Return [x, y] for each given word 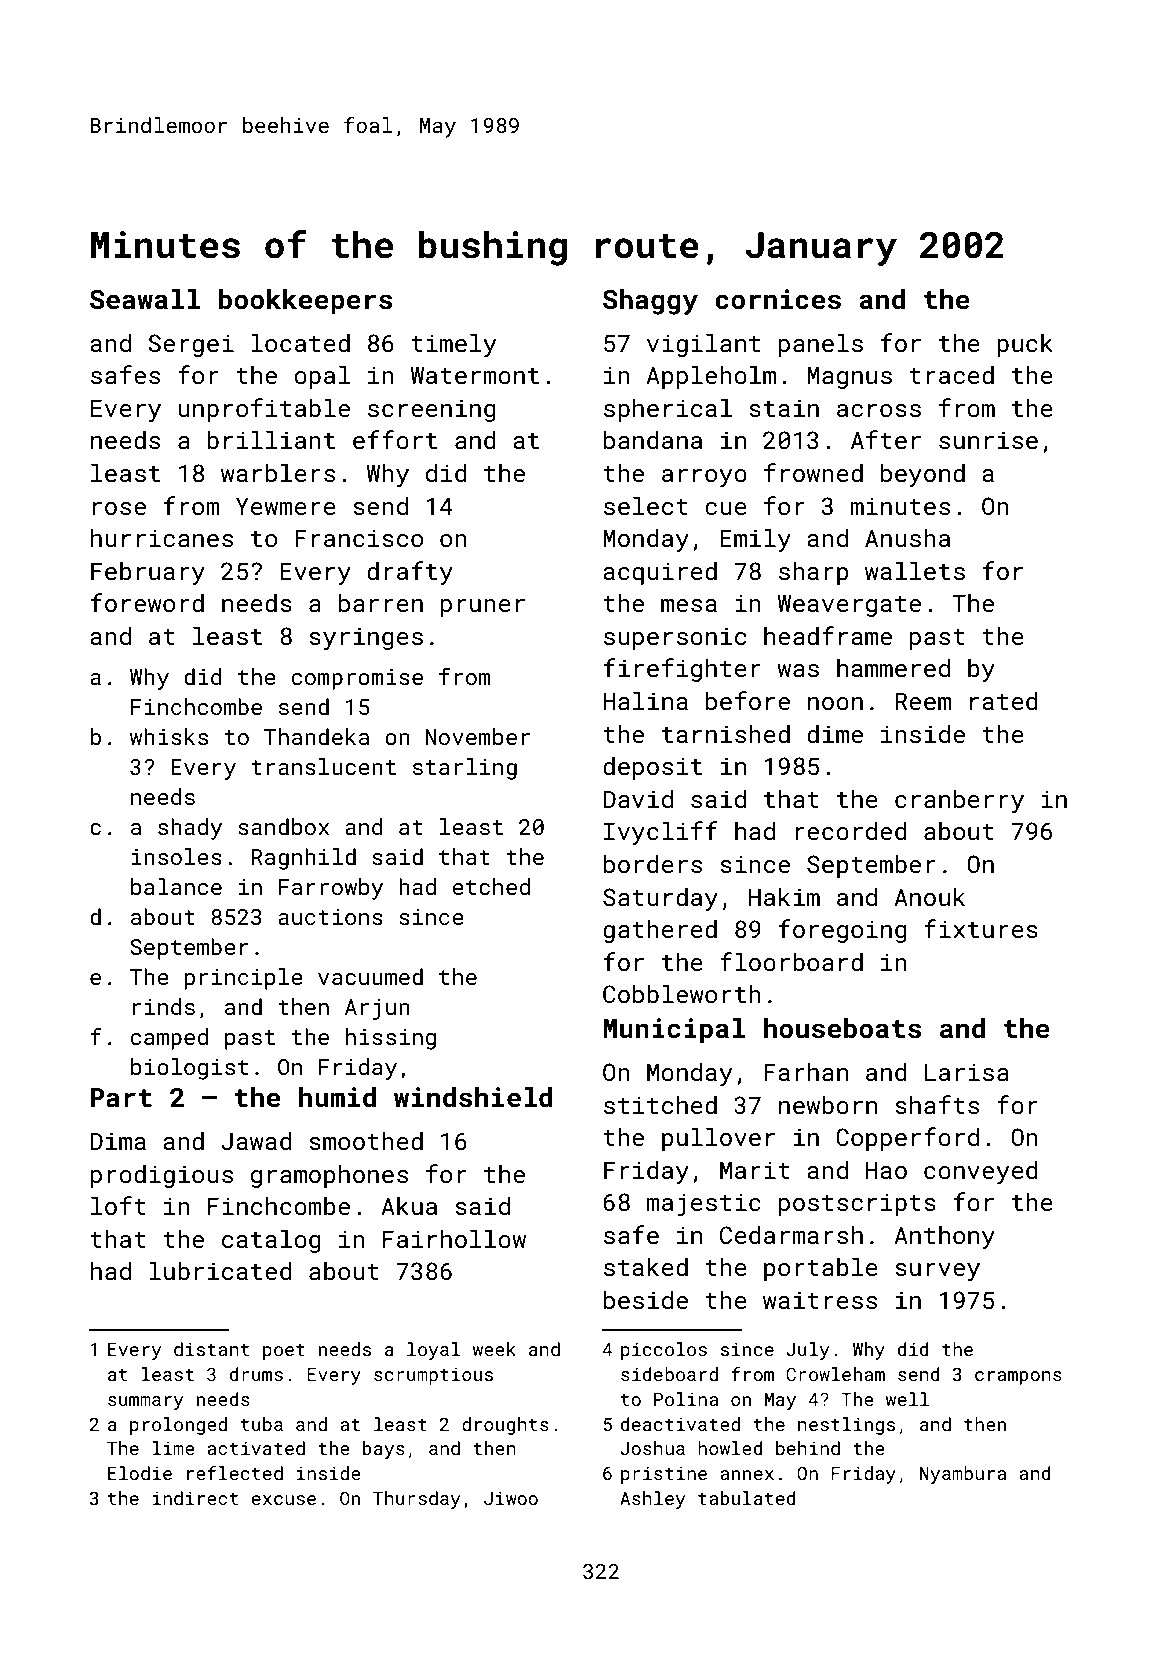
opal [322, 377]
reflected [235, 1473]
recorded [851, 830]
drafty [410, 573]
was [798, 670]
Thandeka [316, 736]
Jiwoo [511, 1498]
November [478, 736]
